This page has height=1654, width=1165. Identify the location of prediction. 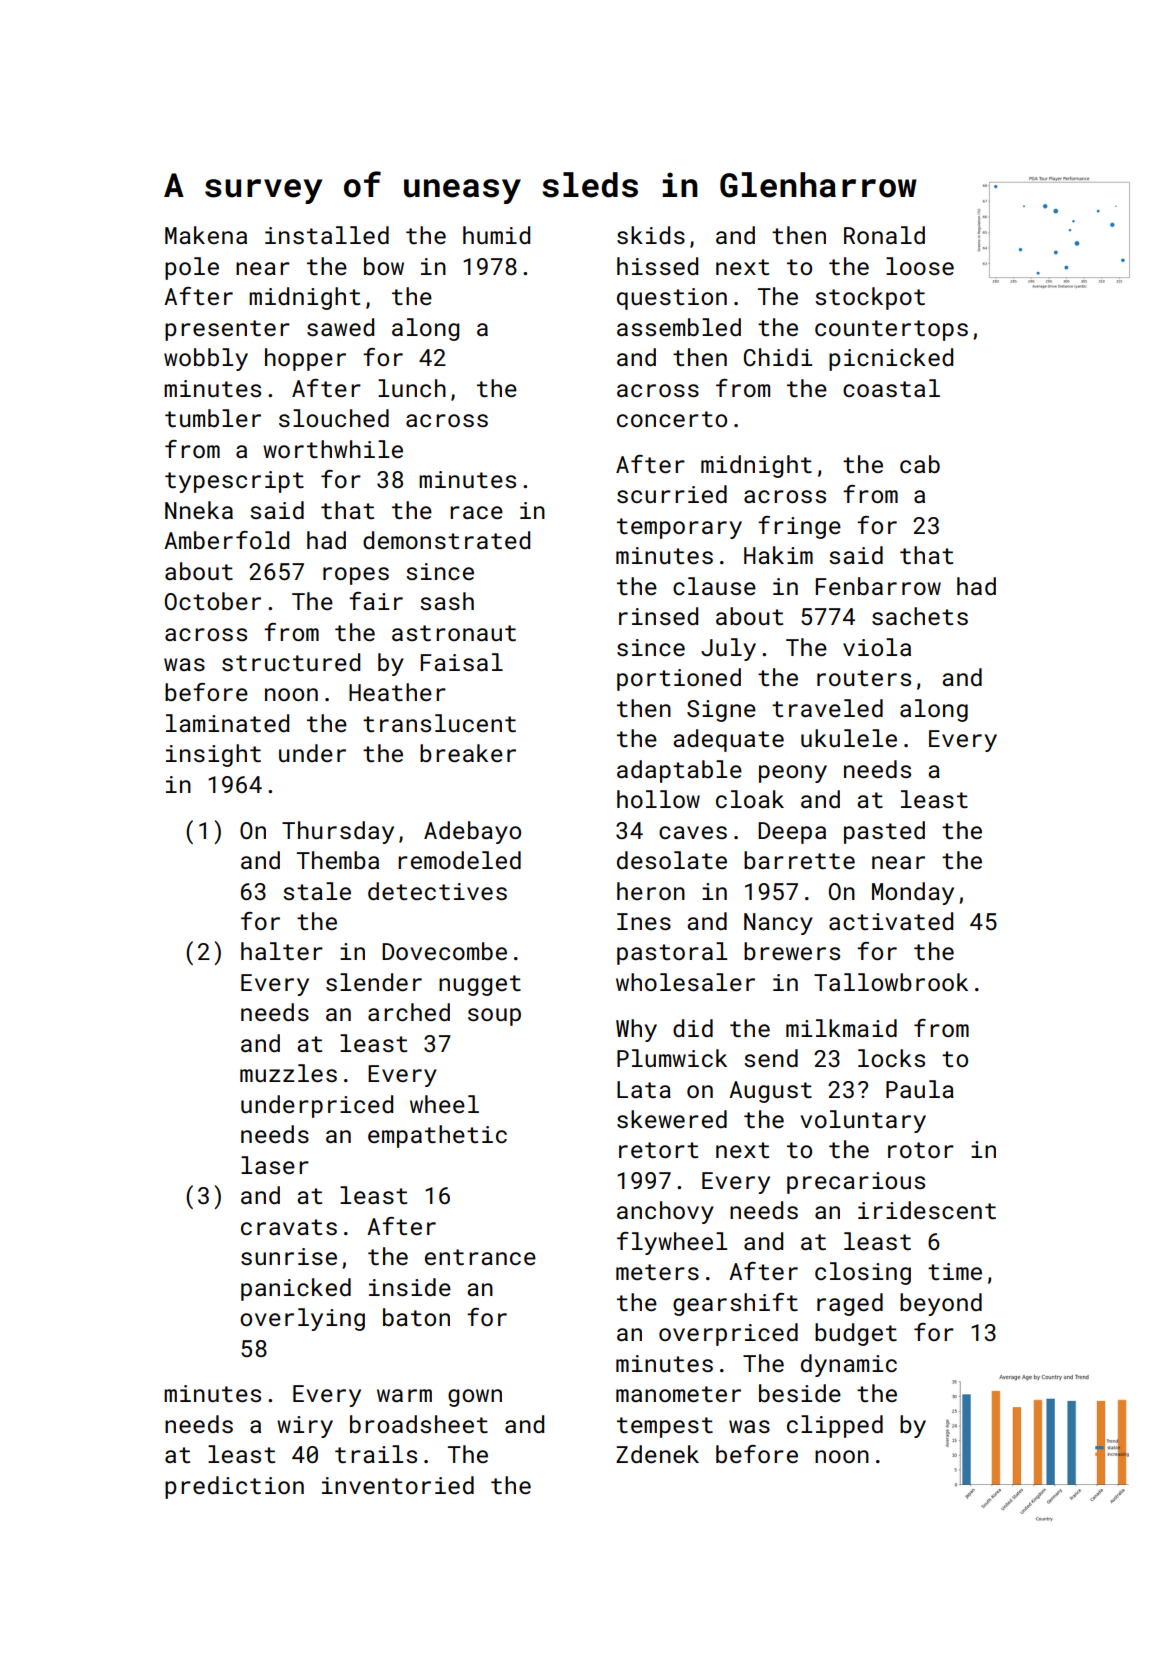
(234, 1487).
